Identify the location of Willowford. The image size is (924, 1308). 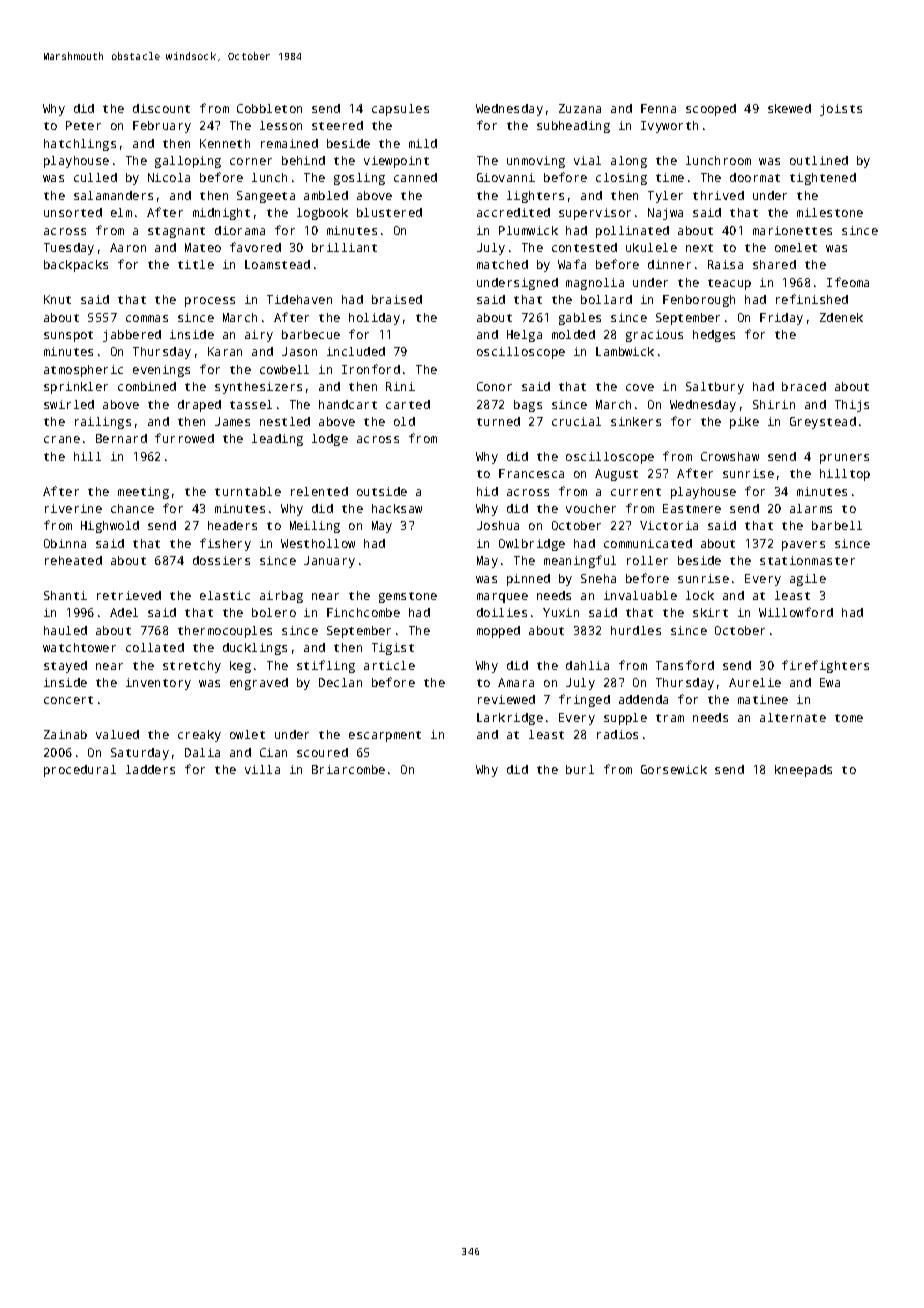
(796, 612).
